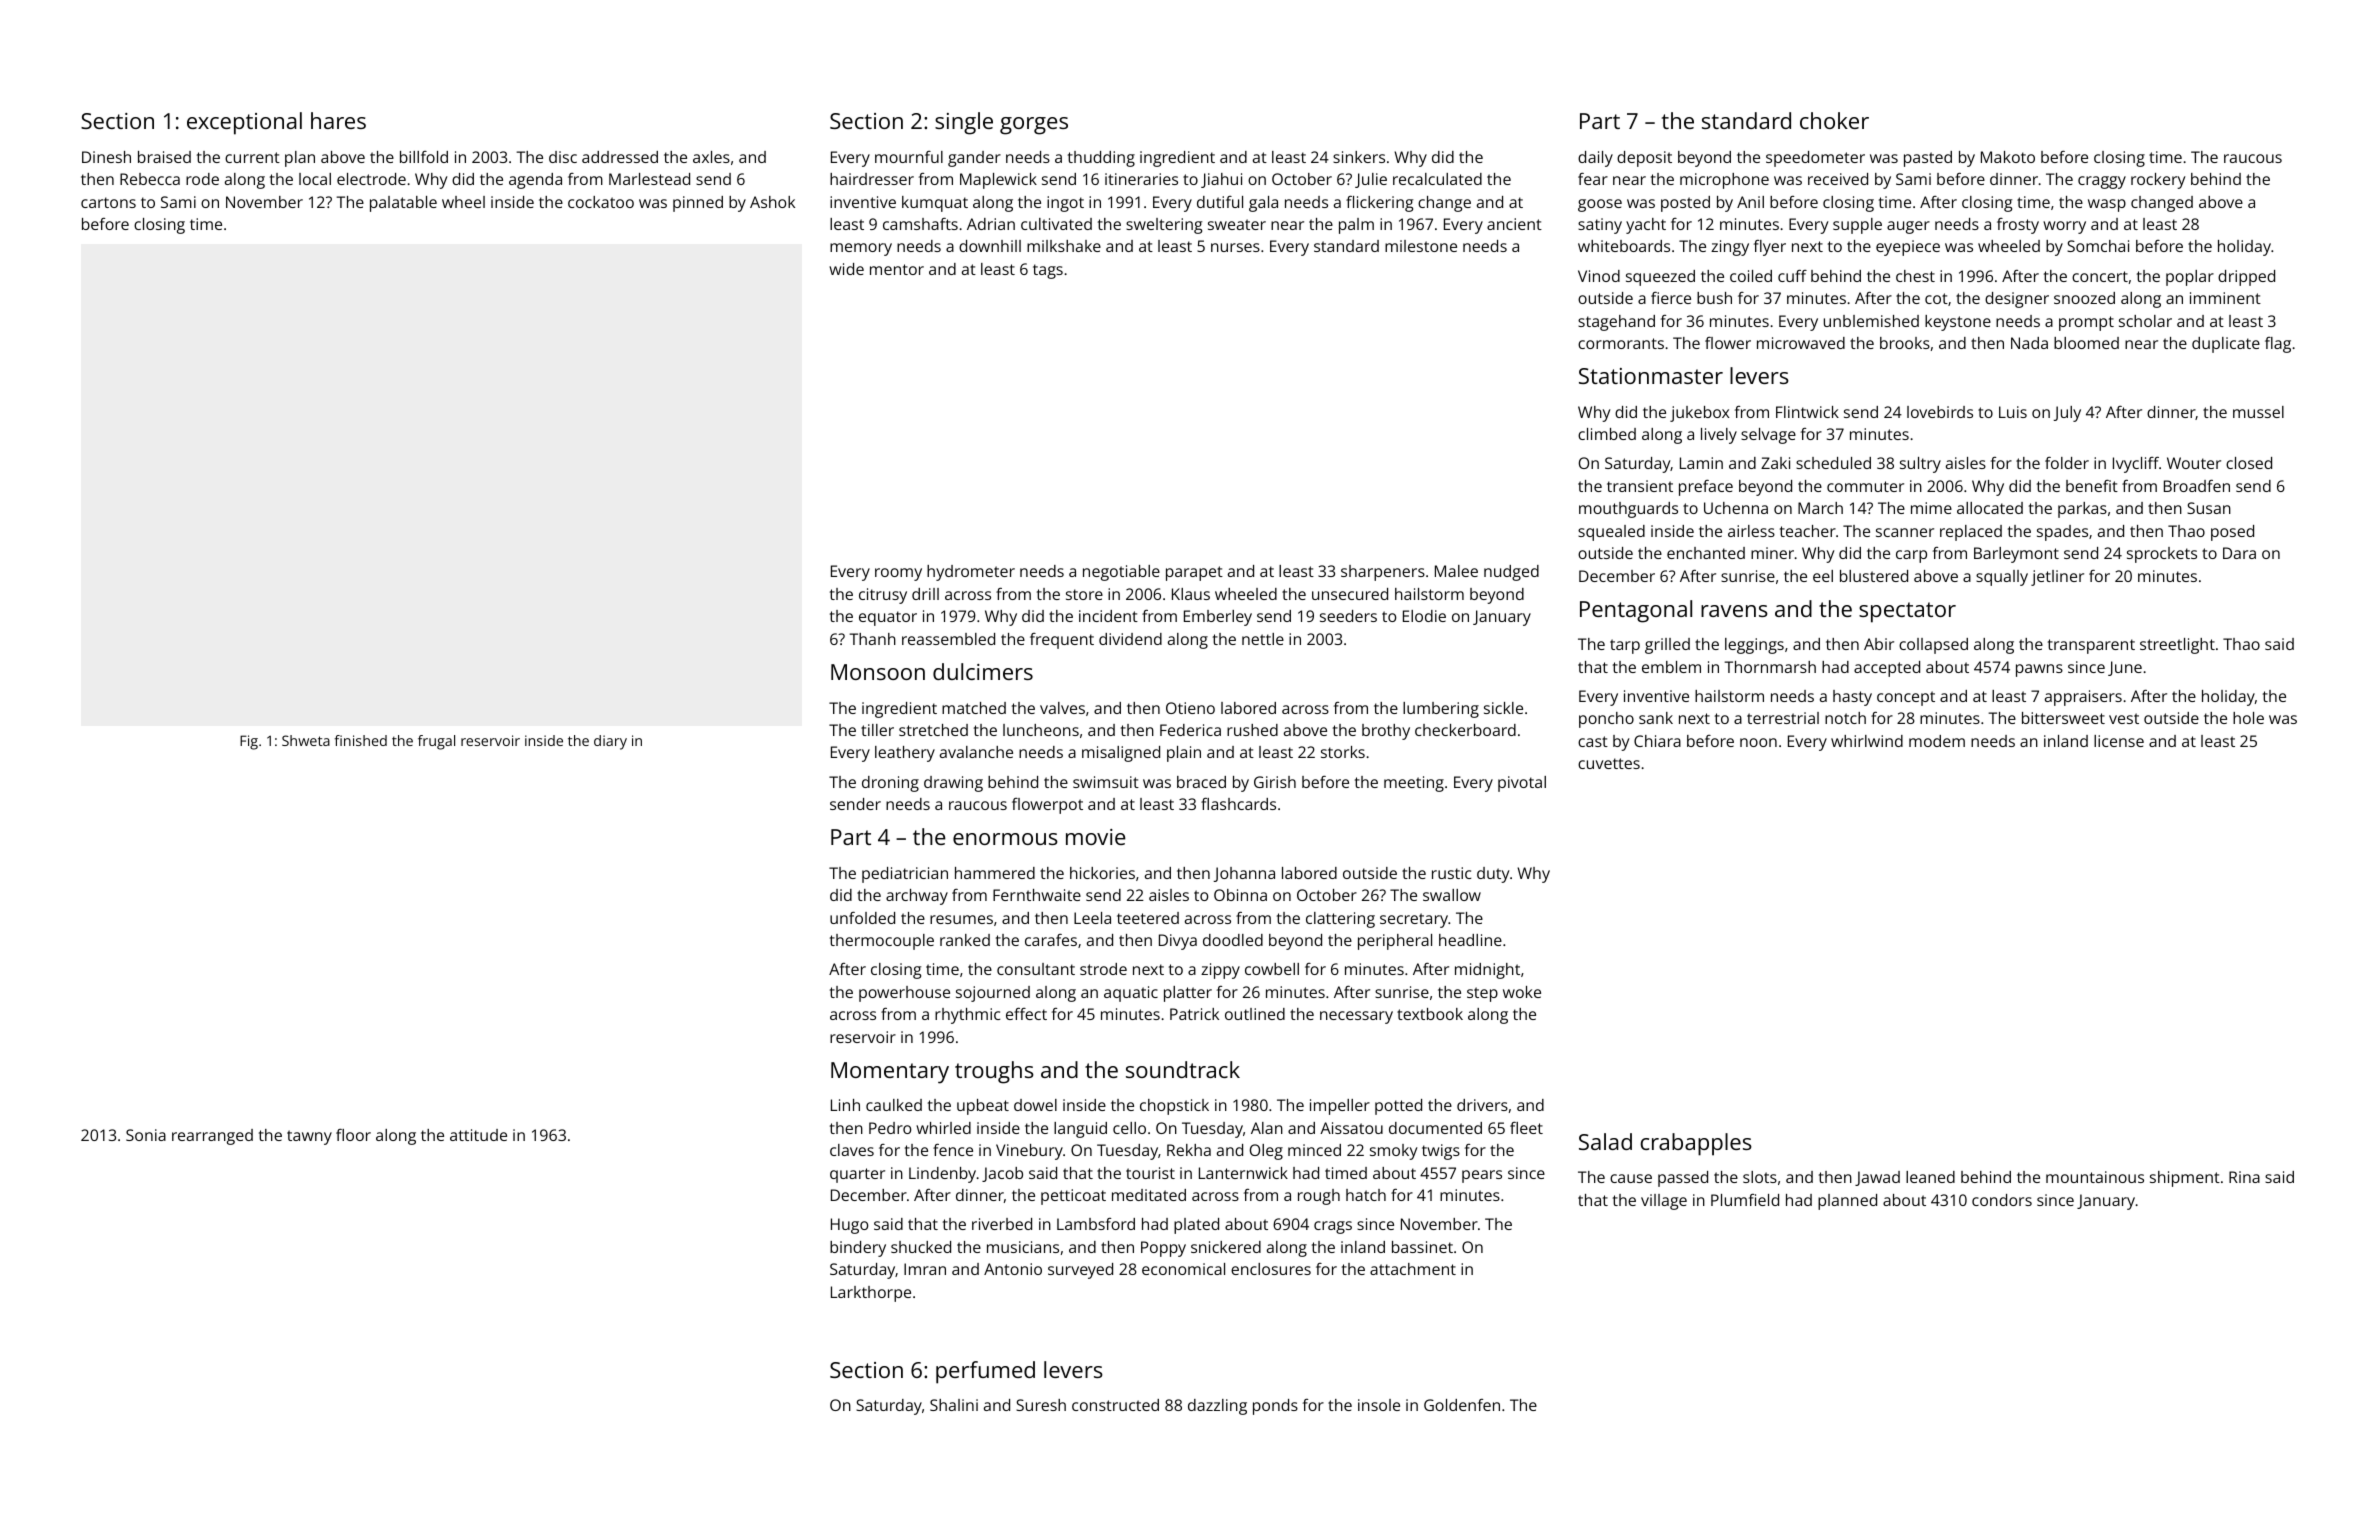 The width and height of the image is (2380, 1540). Describe the element at coordinates (1356, 1017) in the image. I see `necessary` at that location.
